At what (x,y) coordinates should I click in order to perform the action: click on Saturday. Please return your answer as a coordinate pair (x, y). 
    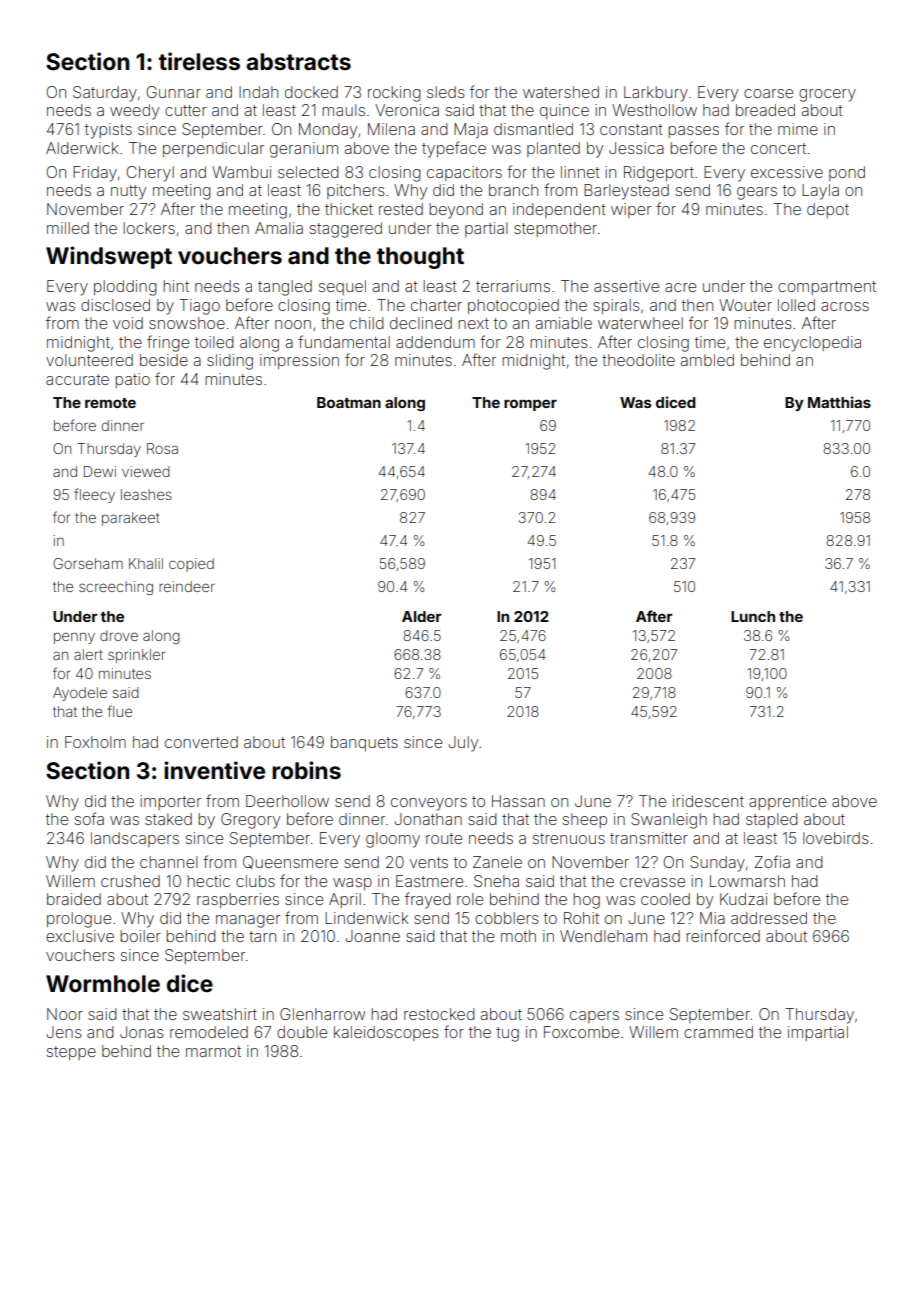
    Looking at the image, I should click on (105, 94).
